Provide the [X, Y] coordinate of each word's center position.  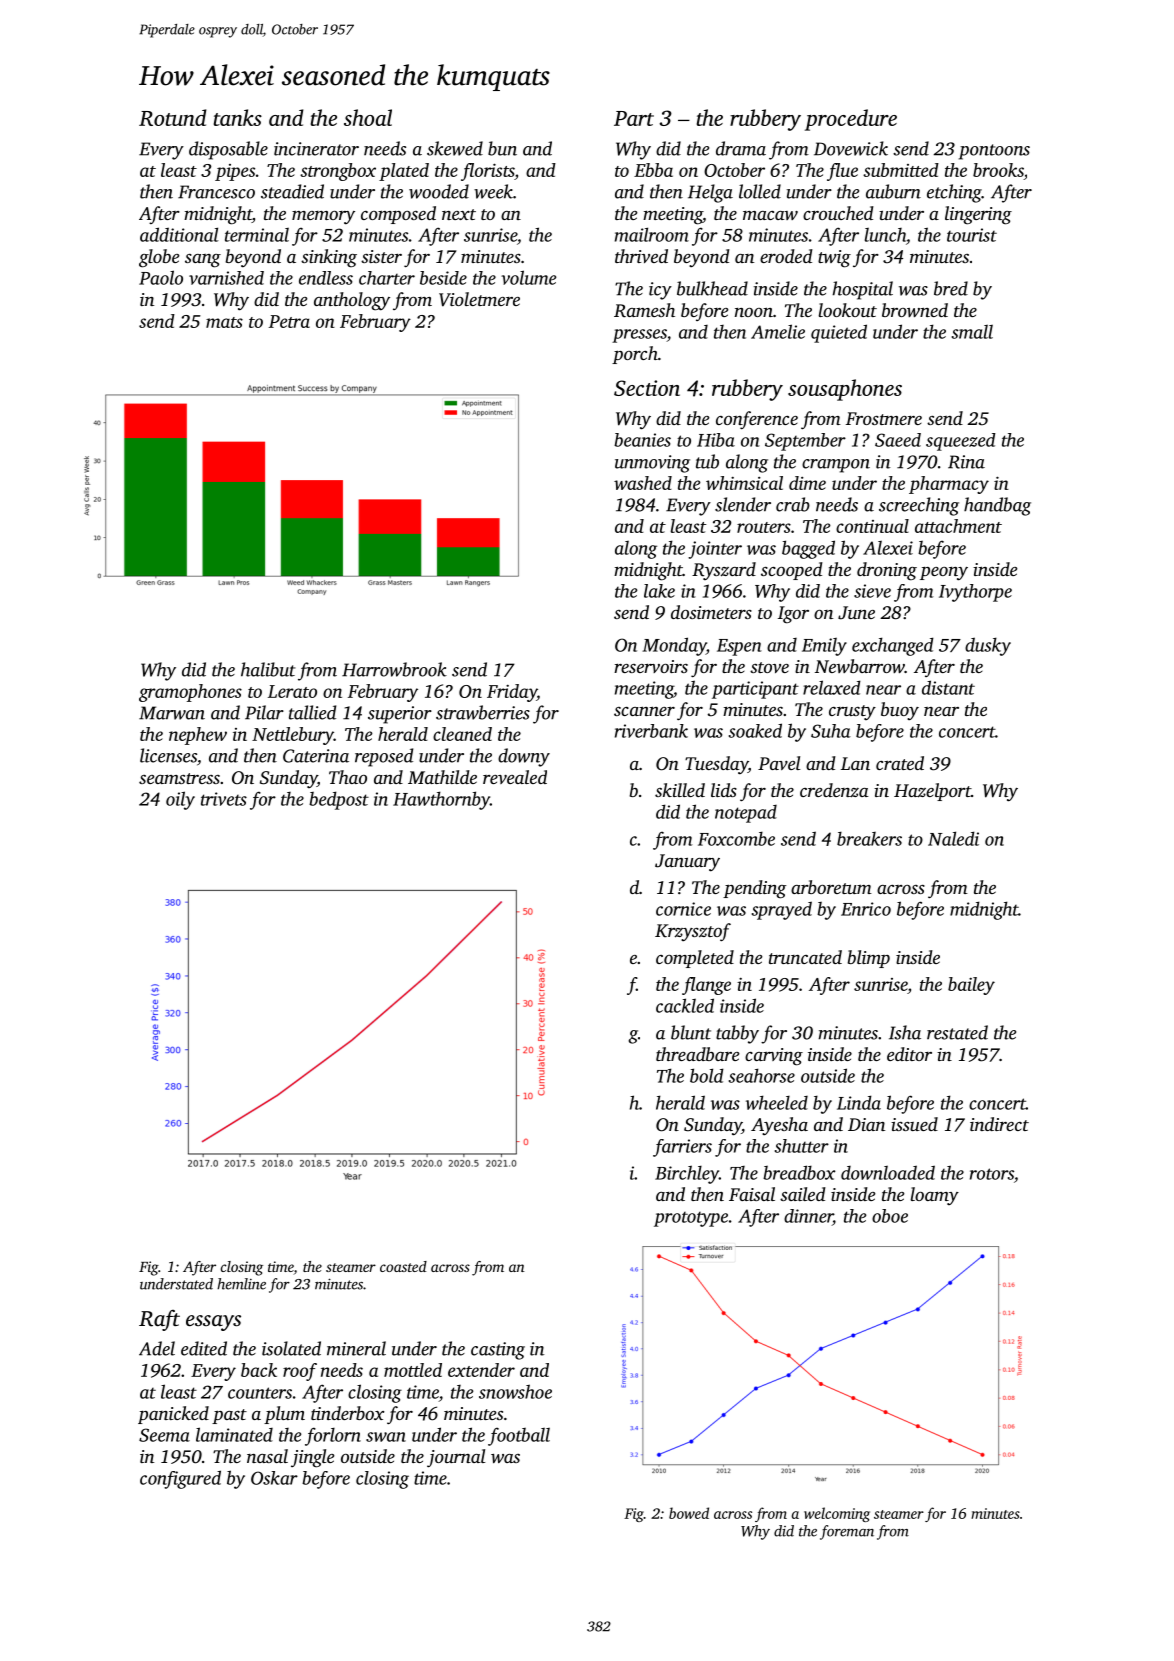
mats [224, 322]
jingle [312, 1458]
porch [635, 355]
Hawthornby [441, 800]
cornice [683, 909]
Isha [905, 1032]
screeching [919, 506]
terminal [257, 235]
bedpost [339, 800]
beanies [642, 440]
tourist [972, 235]
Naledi [953, 838]
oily [180, 800]
